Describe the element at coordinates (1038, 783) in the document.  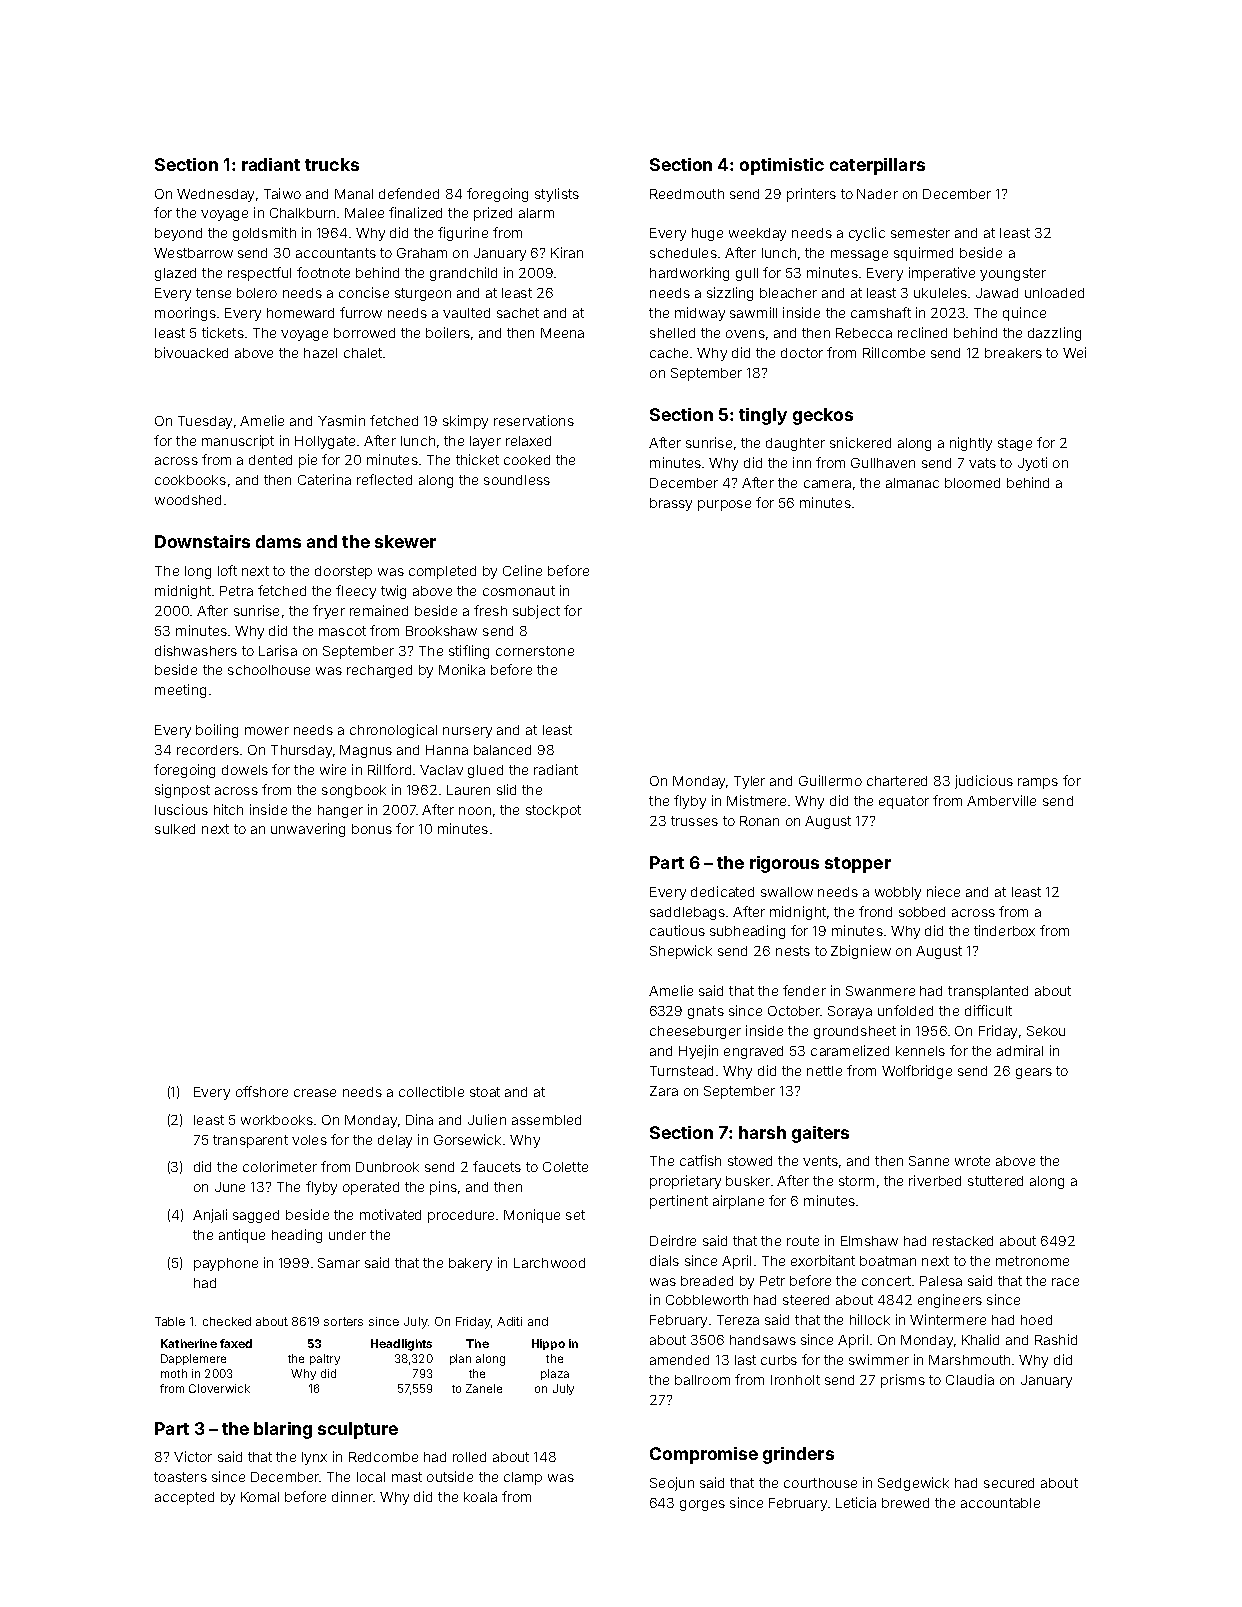
I see `ramps` at that location.
